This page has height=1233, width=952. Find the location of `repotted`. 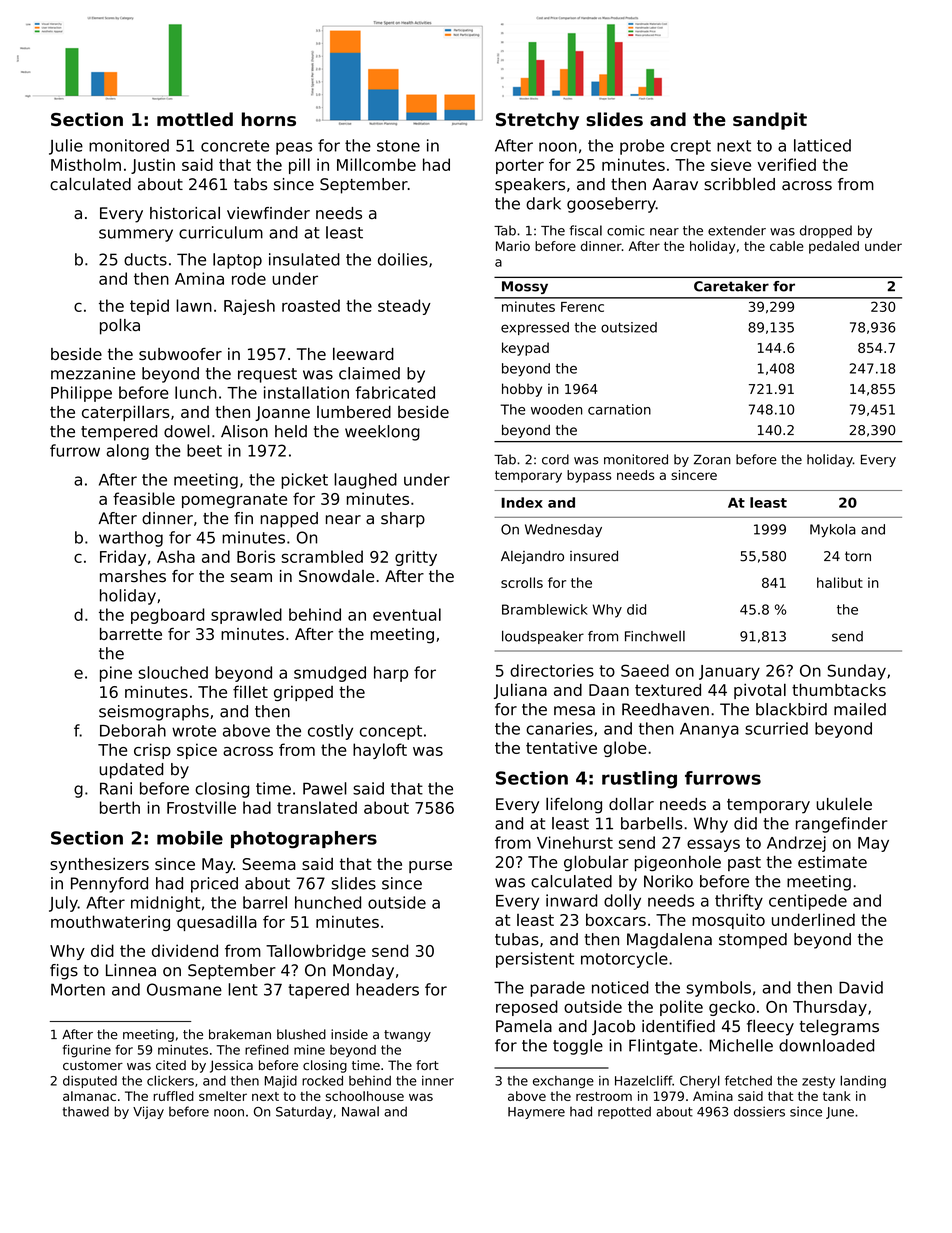

repotted is located at coordinates (624, 1112).
